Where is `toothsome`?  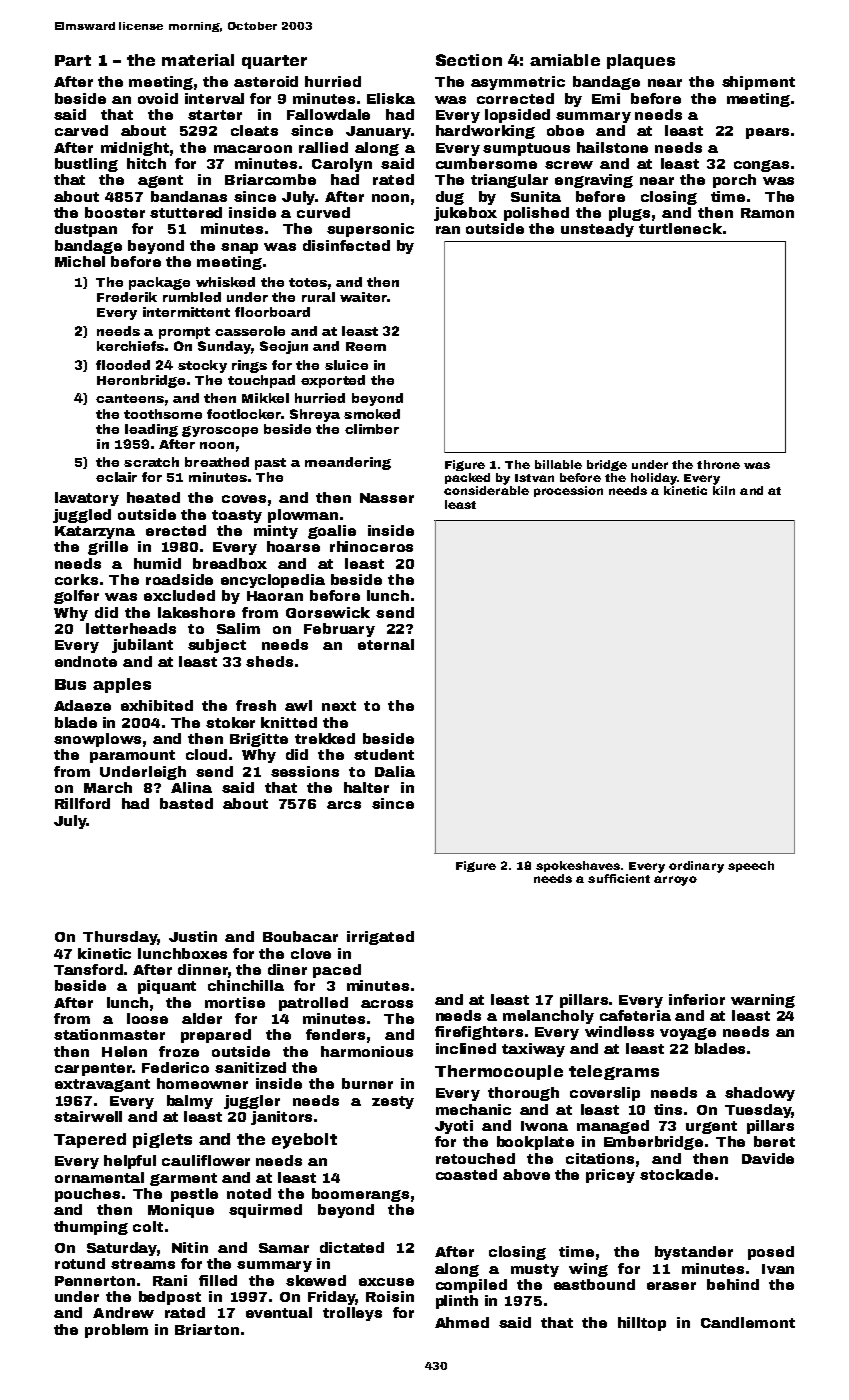 toothsome is located at coordinates (163, 414).
